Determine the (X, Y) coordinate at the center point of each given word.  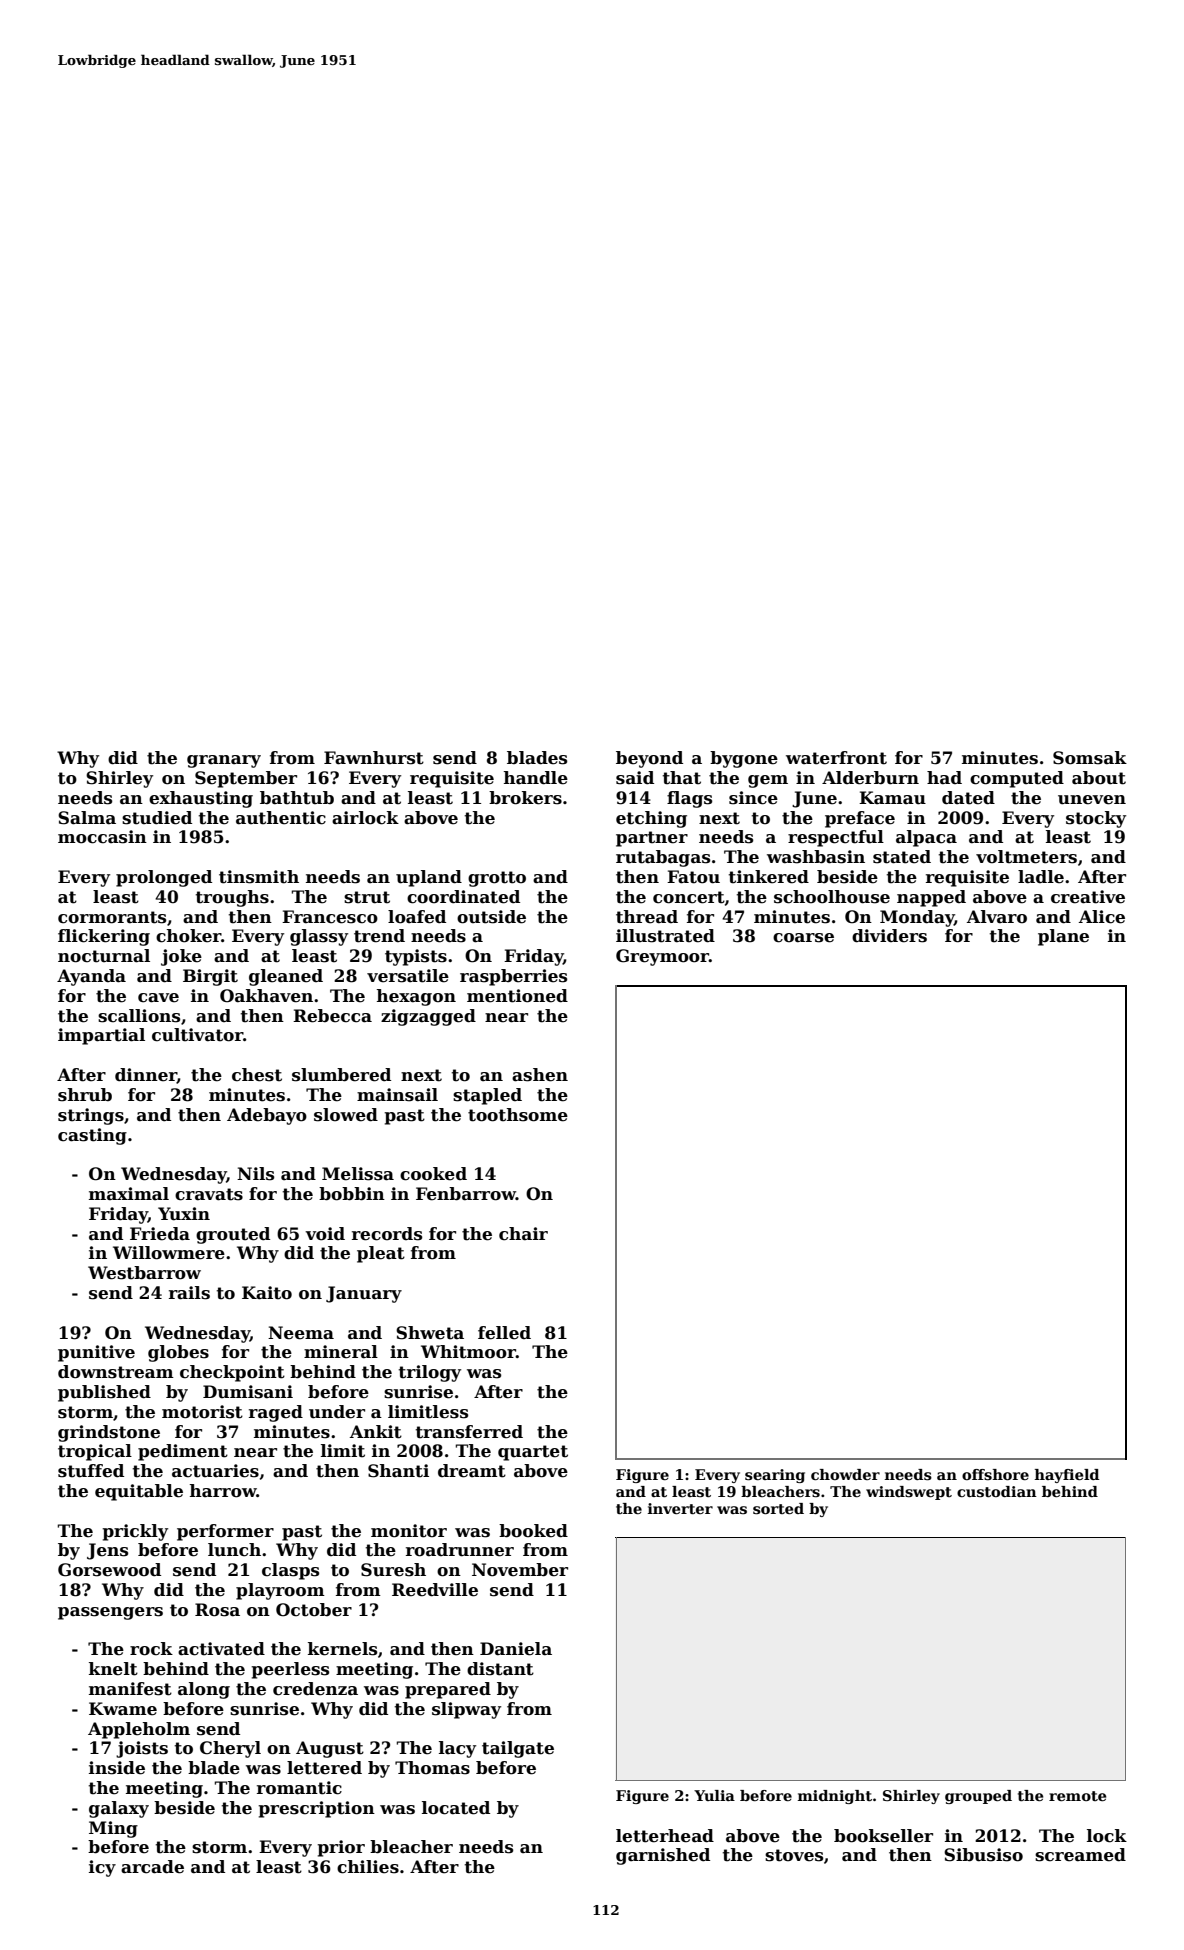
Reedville (435, 1590)
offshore (995, 1474)
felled (504, 1333)
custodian (997, 1491)
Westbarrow (144, 1273)
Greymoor (662, 957)
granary (224, 761)
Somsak (1090, 758)
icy (102, 1868)
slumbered (341, 1075)
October (314, 1610)
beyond (649, 759)
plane (1063, 937)
